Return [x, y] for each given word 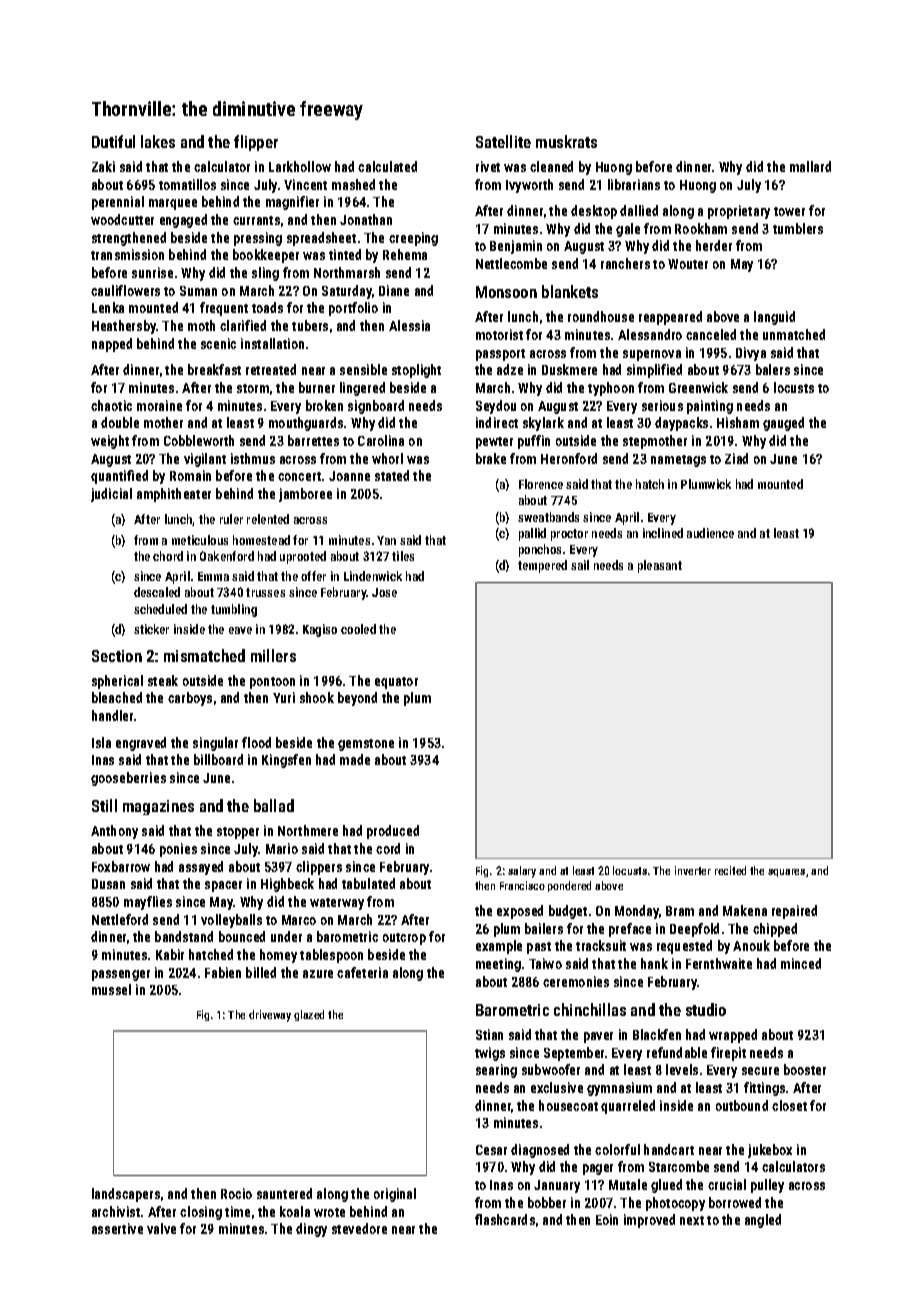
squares [786, 873]
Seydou [496, 407]
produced [393, 832]
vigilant [205, 460]
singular [215, 744]
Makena [745, 910]
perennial [118, 203]
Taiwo [545, 963]
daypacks [681, 424]
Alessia [409, 325]
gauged [783, 424]
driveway [270, 1016]
